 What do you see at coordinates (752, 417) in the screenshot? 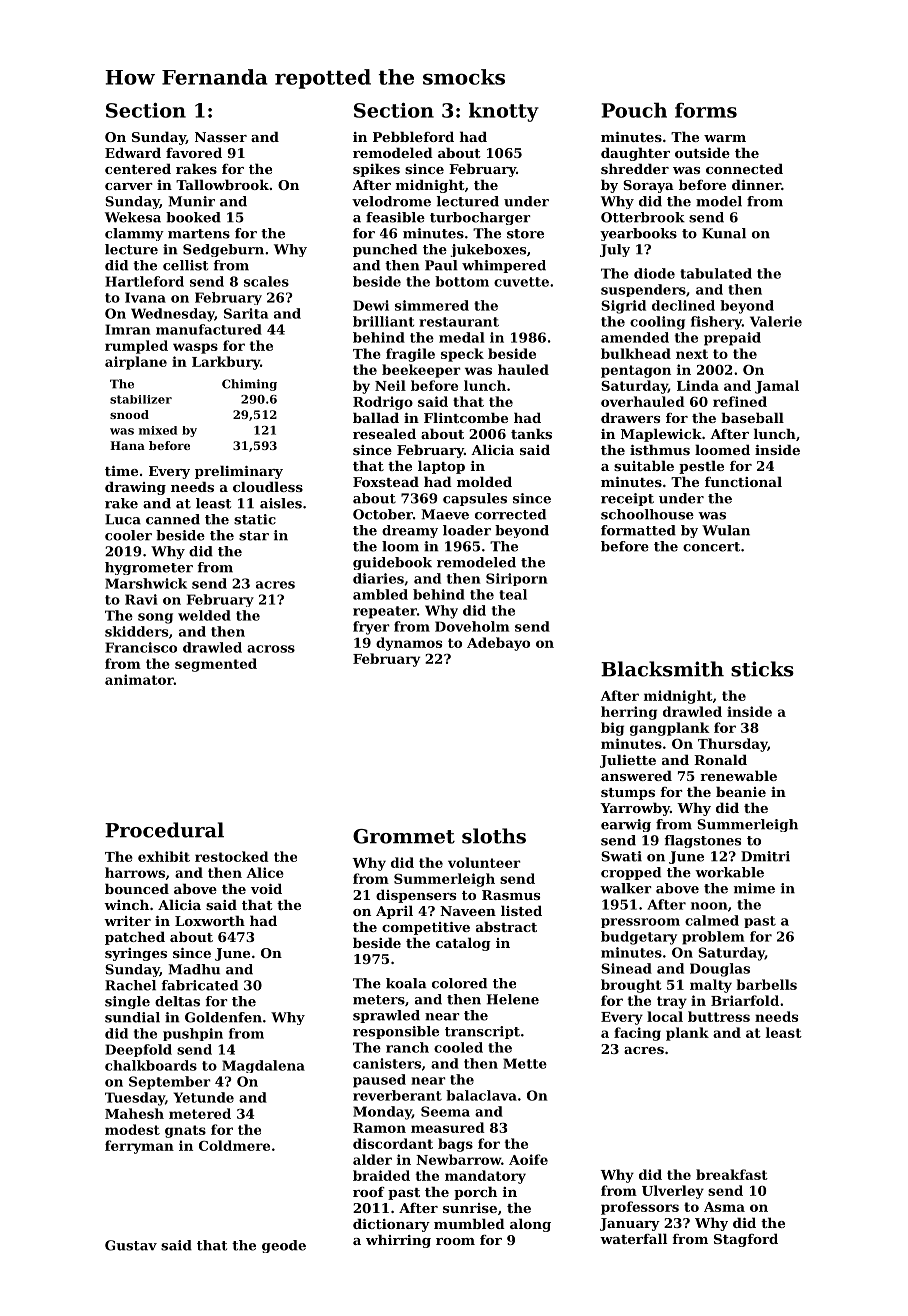
I see `baseball` at bounding box center [752, 417].
